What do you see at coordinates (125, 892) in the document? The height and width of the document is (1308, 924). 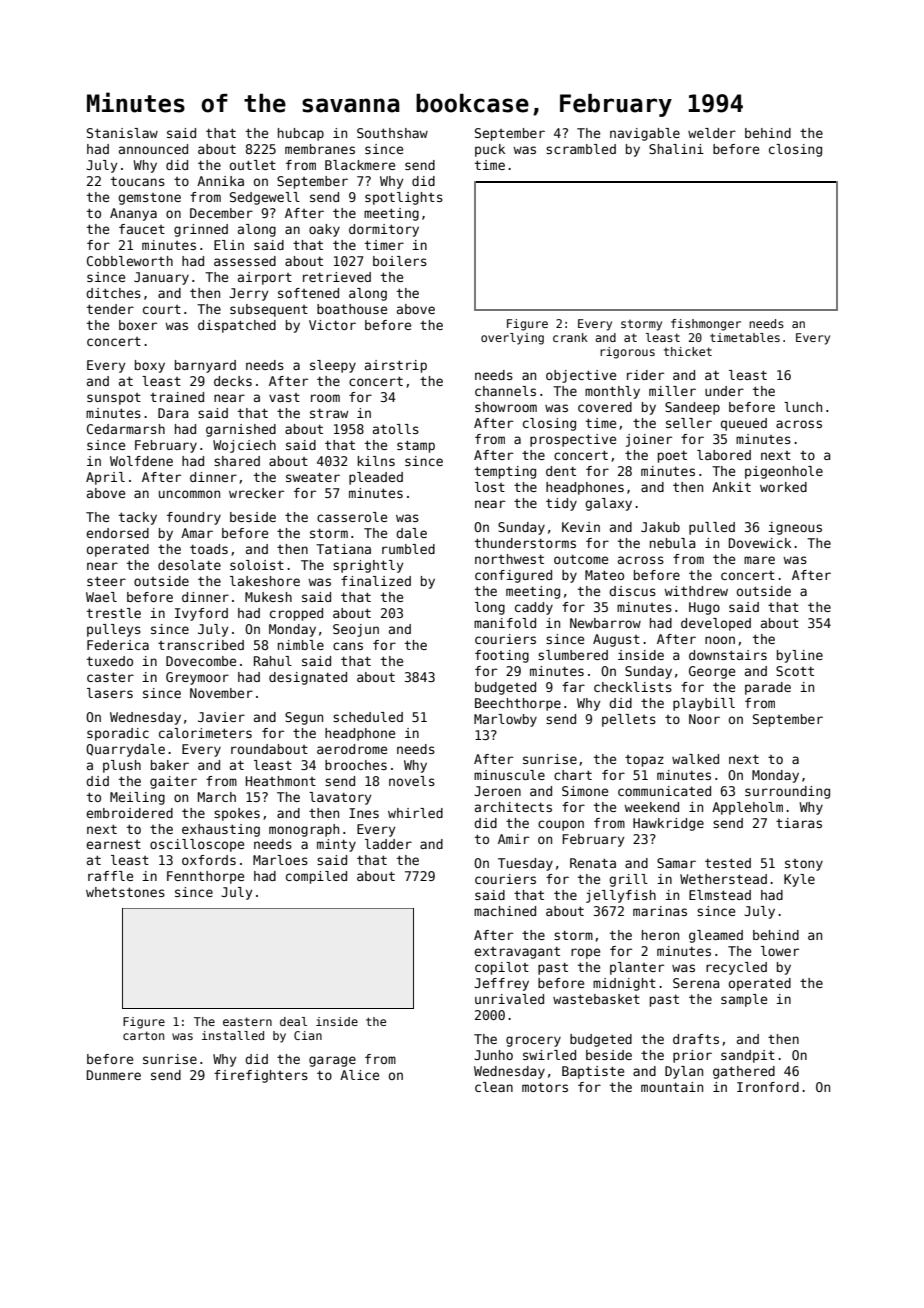 I see `whetstones` at bounding box center [125, 892].
